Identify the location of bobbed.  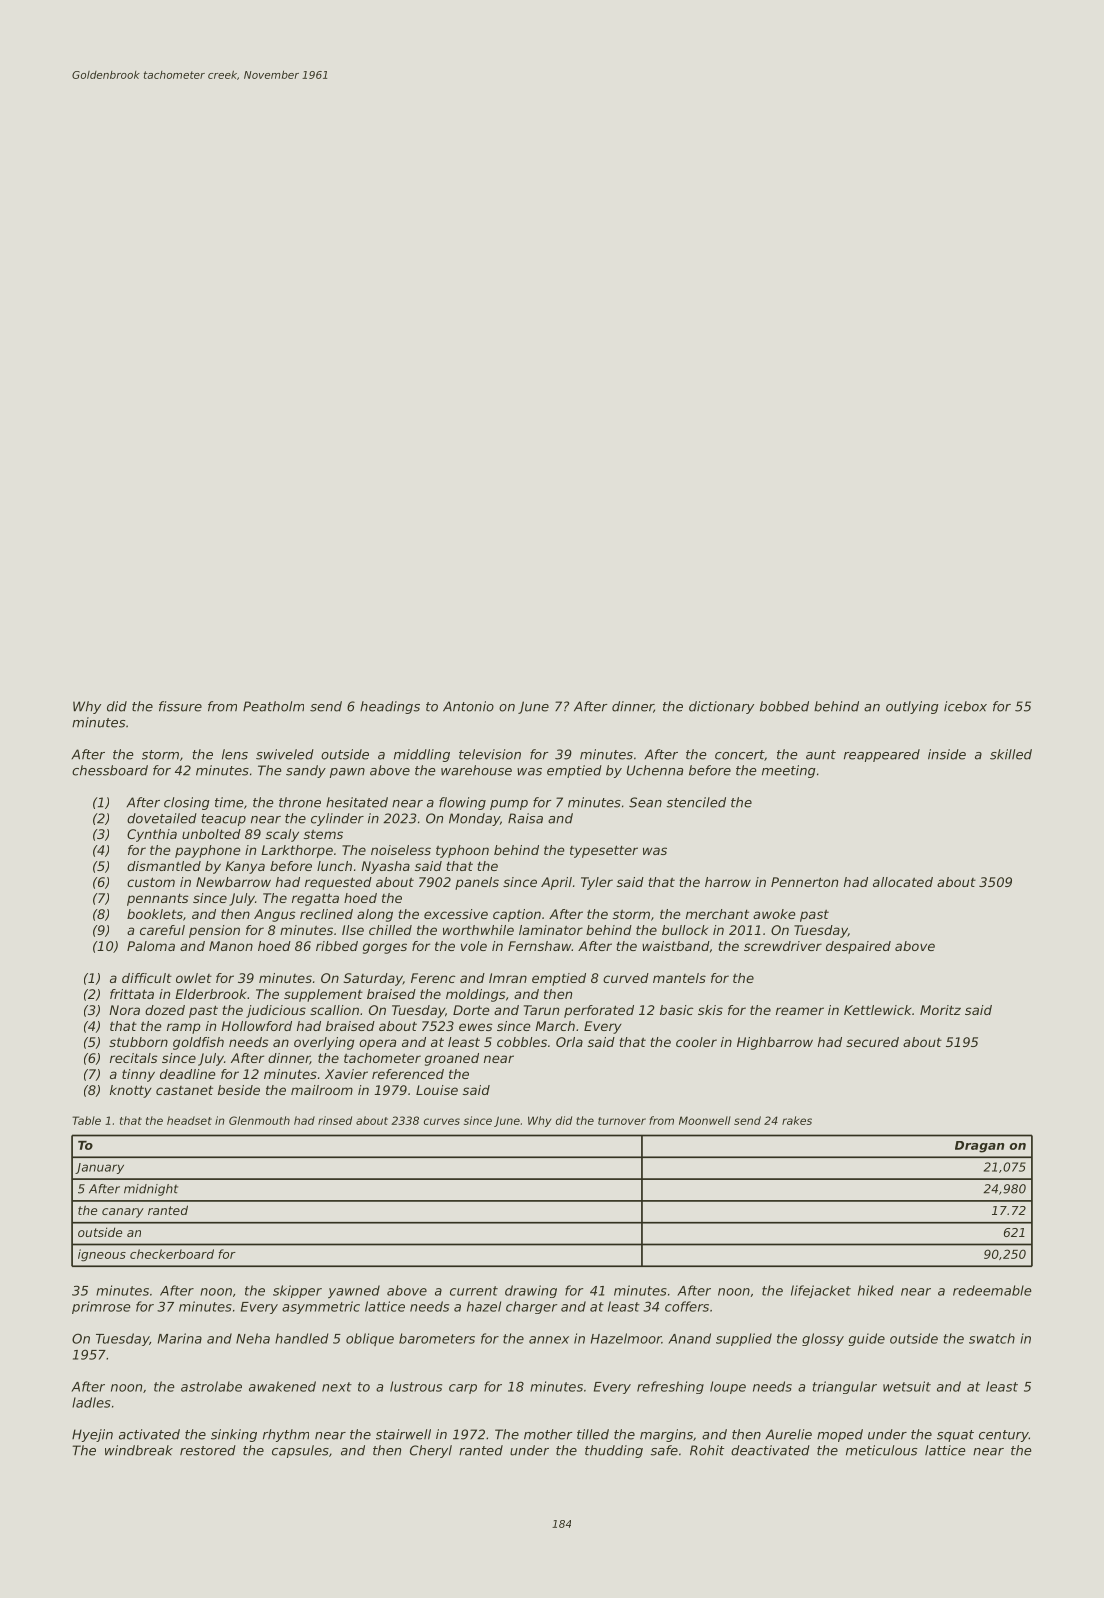
(784, 706).
